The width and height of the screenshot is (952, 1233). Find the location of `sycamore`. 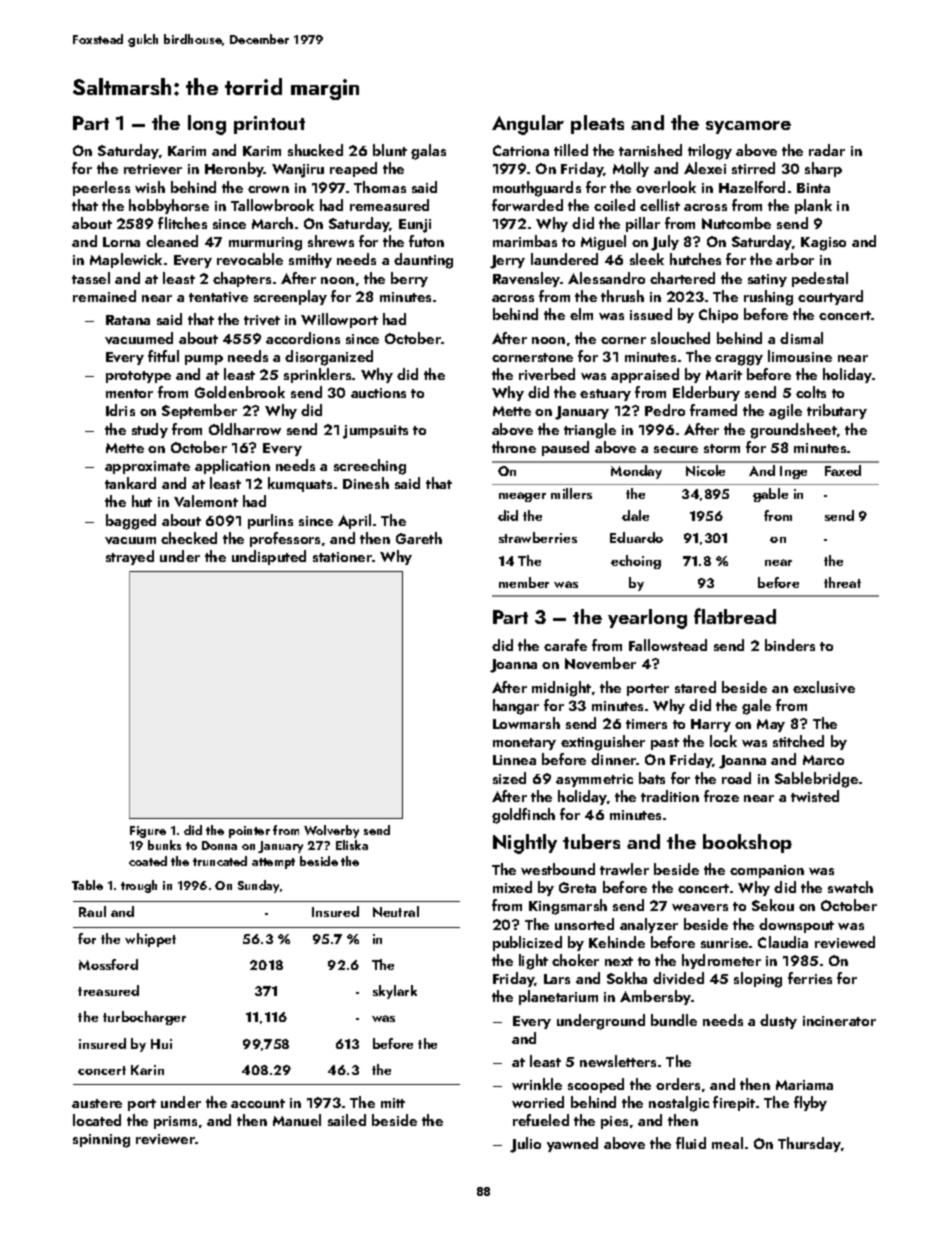

sycamore is located at coordinates (748, 127).
